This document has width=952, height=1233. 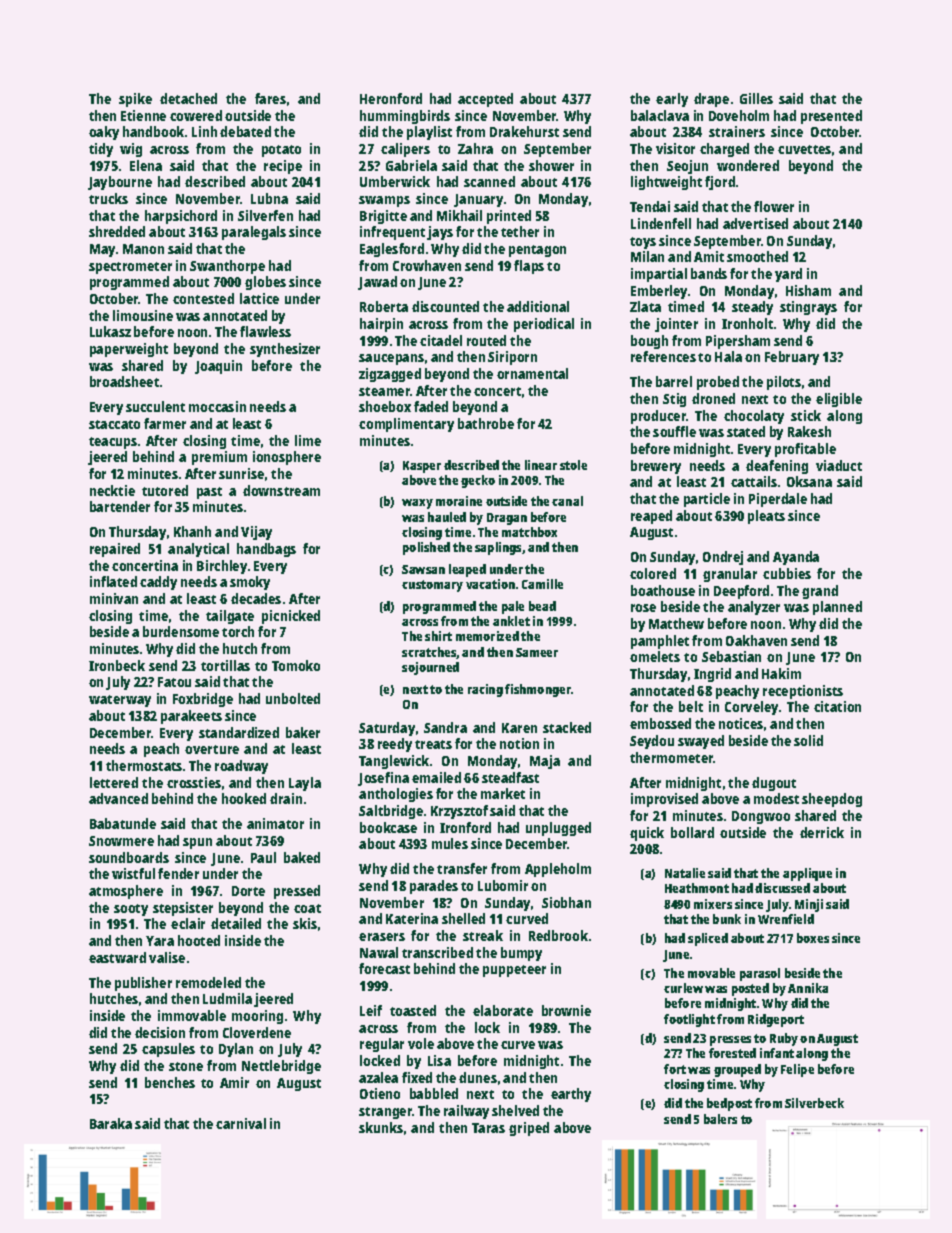 What do you see at coordinates (788, 275) in the document?
I see `yard` at bounding box center [788, 275].
